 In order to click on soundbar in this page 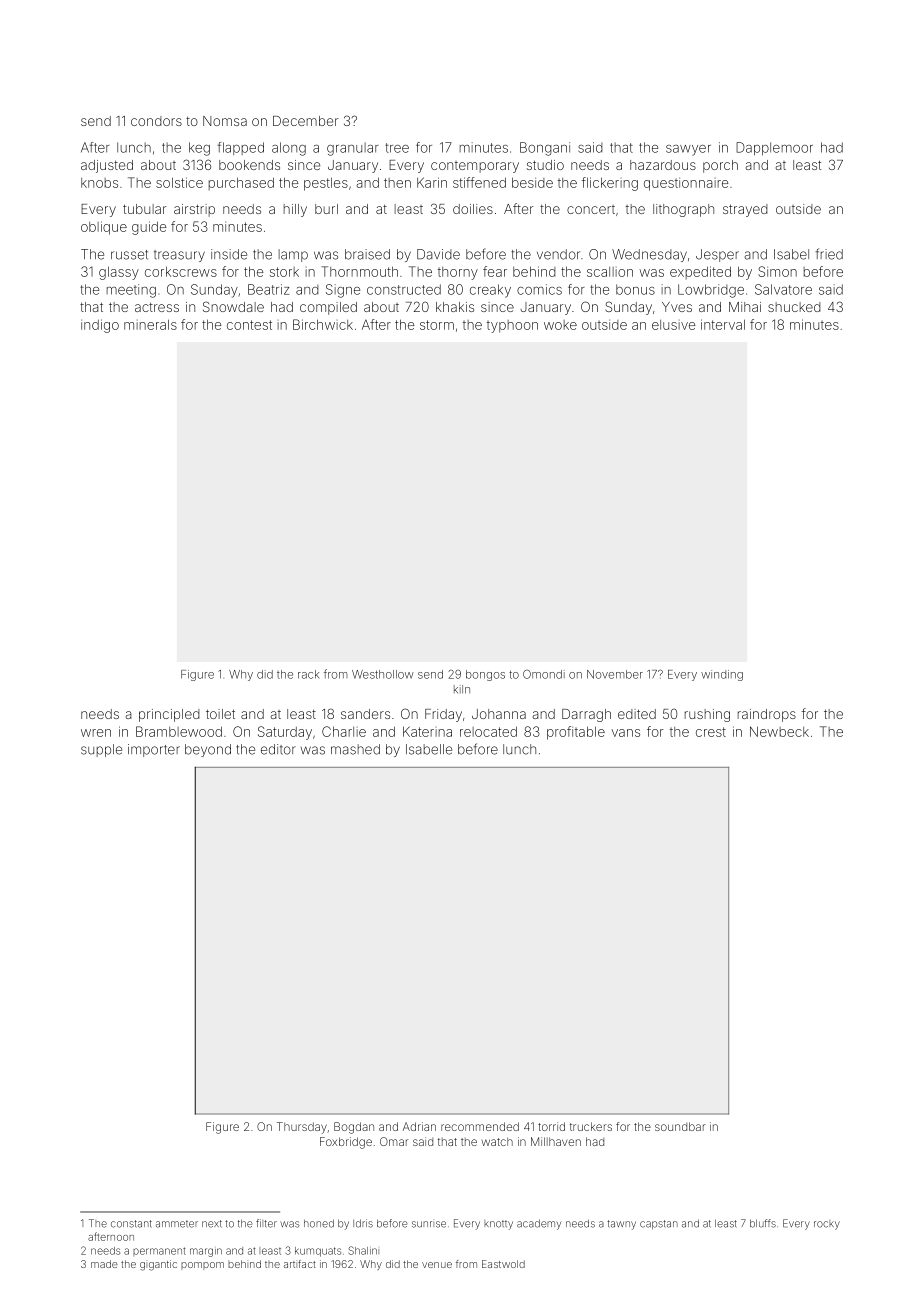, I will do `click(680, 1126)`.
